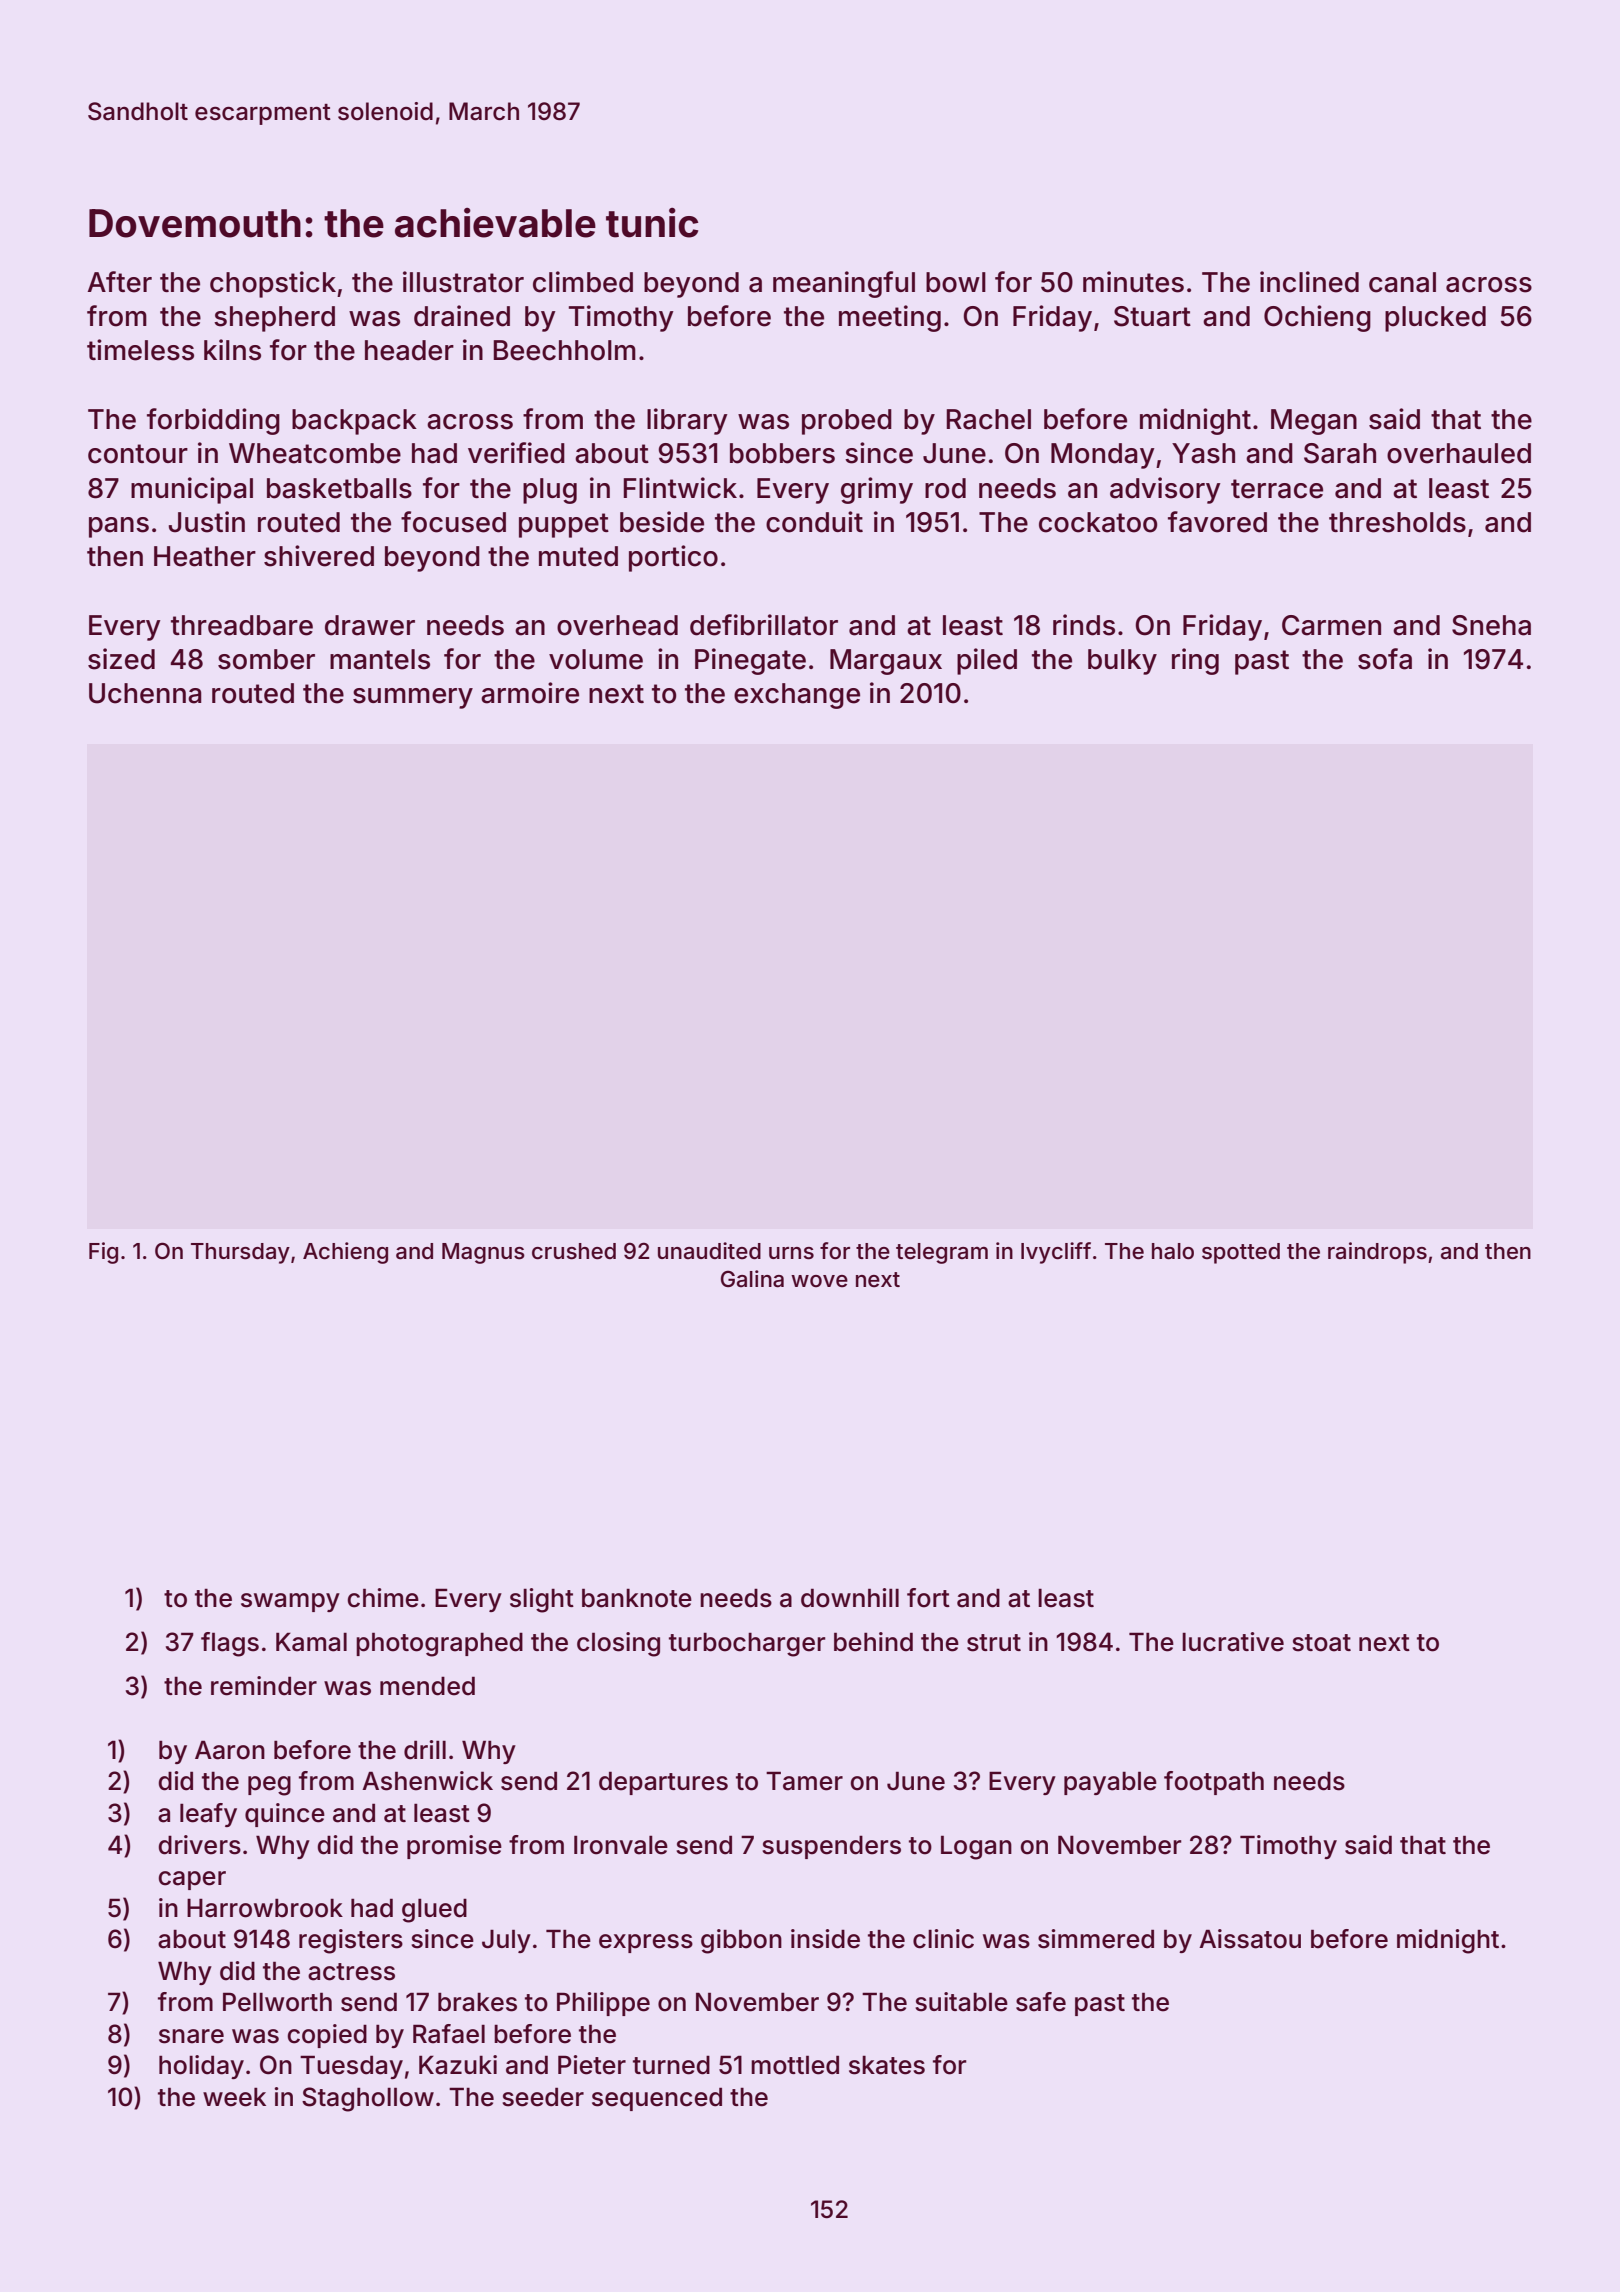 The height and width of the image is (2292, 1620). I want to click on chopstick, so click(273, 284).
